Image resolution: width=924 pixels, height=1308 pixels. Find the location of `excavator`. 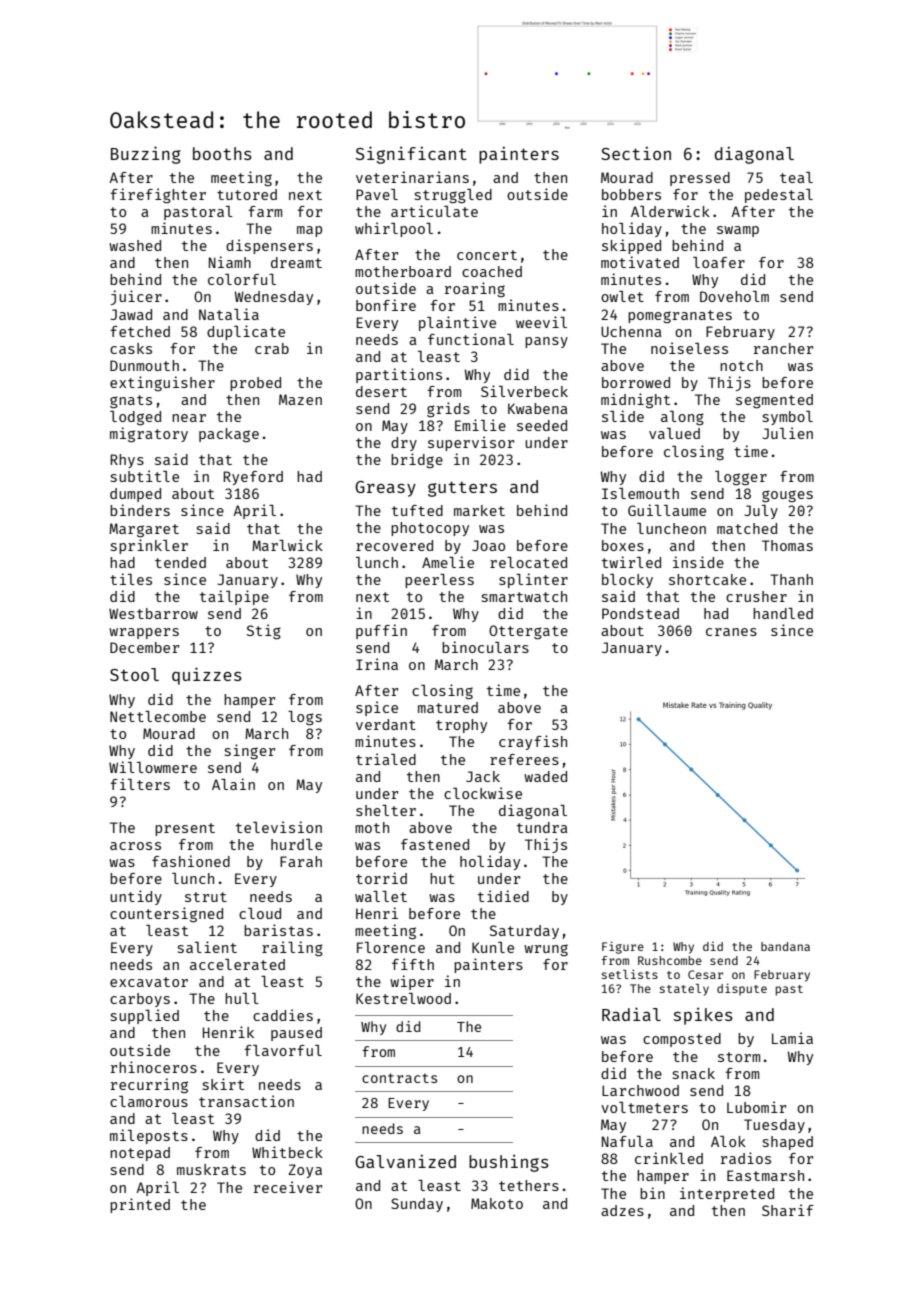

excavator is located at coordinates (149, 982).
